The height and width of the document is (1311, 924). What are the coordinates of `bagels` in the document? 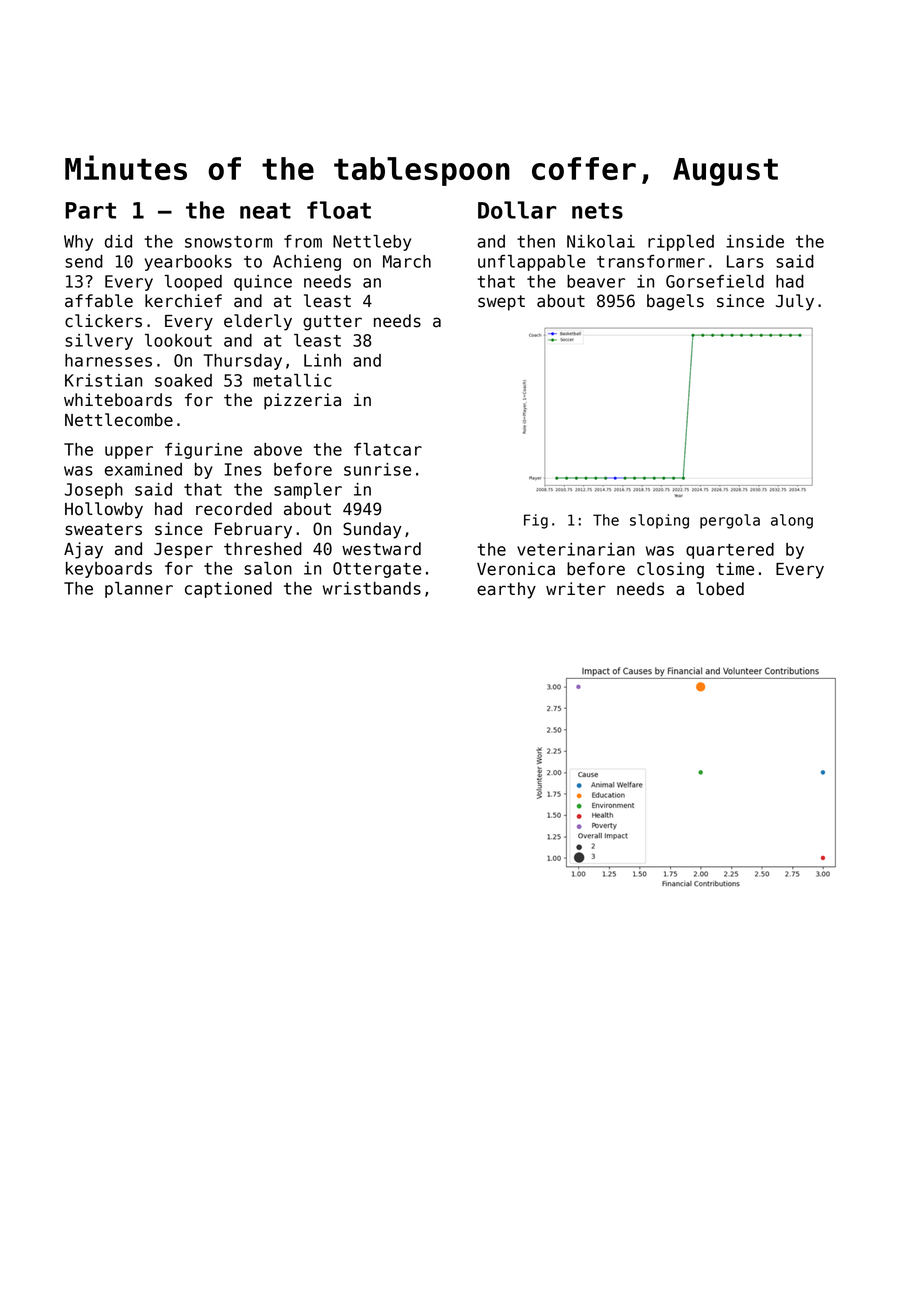 It's located at (675, 302).
